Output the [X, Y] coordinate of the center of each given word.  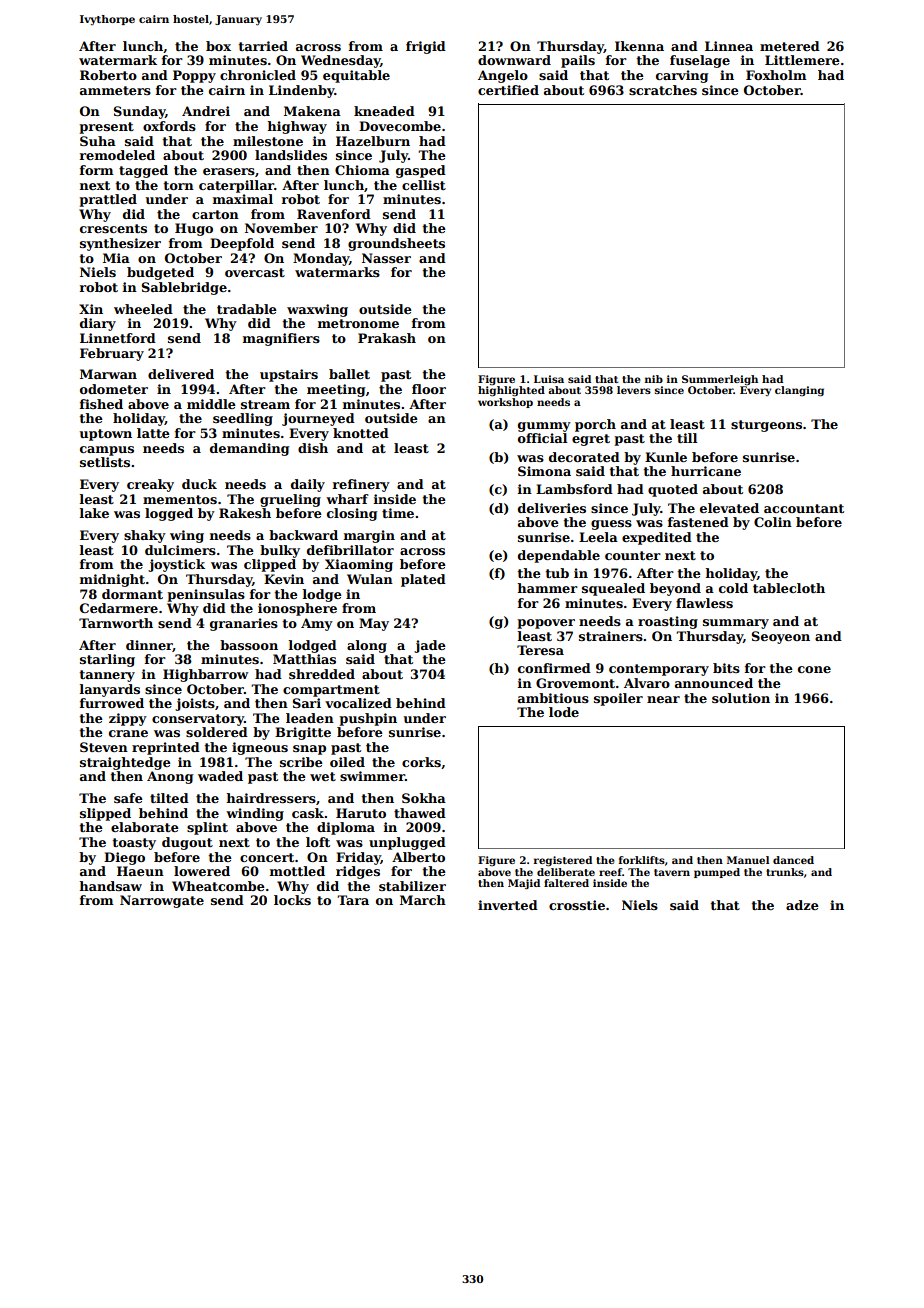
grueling [290, 500]
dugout [187, 843]
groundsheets [396, 244]
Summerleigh [720, 380]
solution [741, 698]
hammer [547, 588]
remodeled [117, 155]
